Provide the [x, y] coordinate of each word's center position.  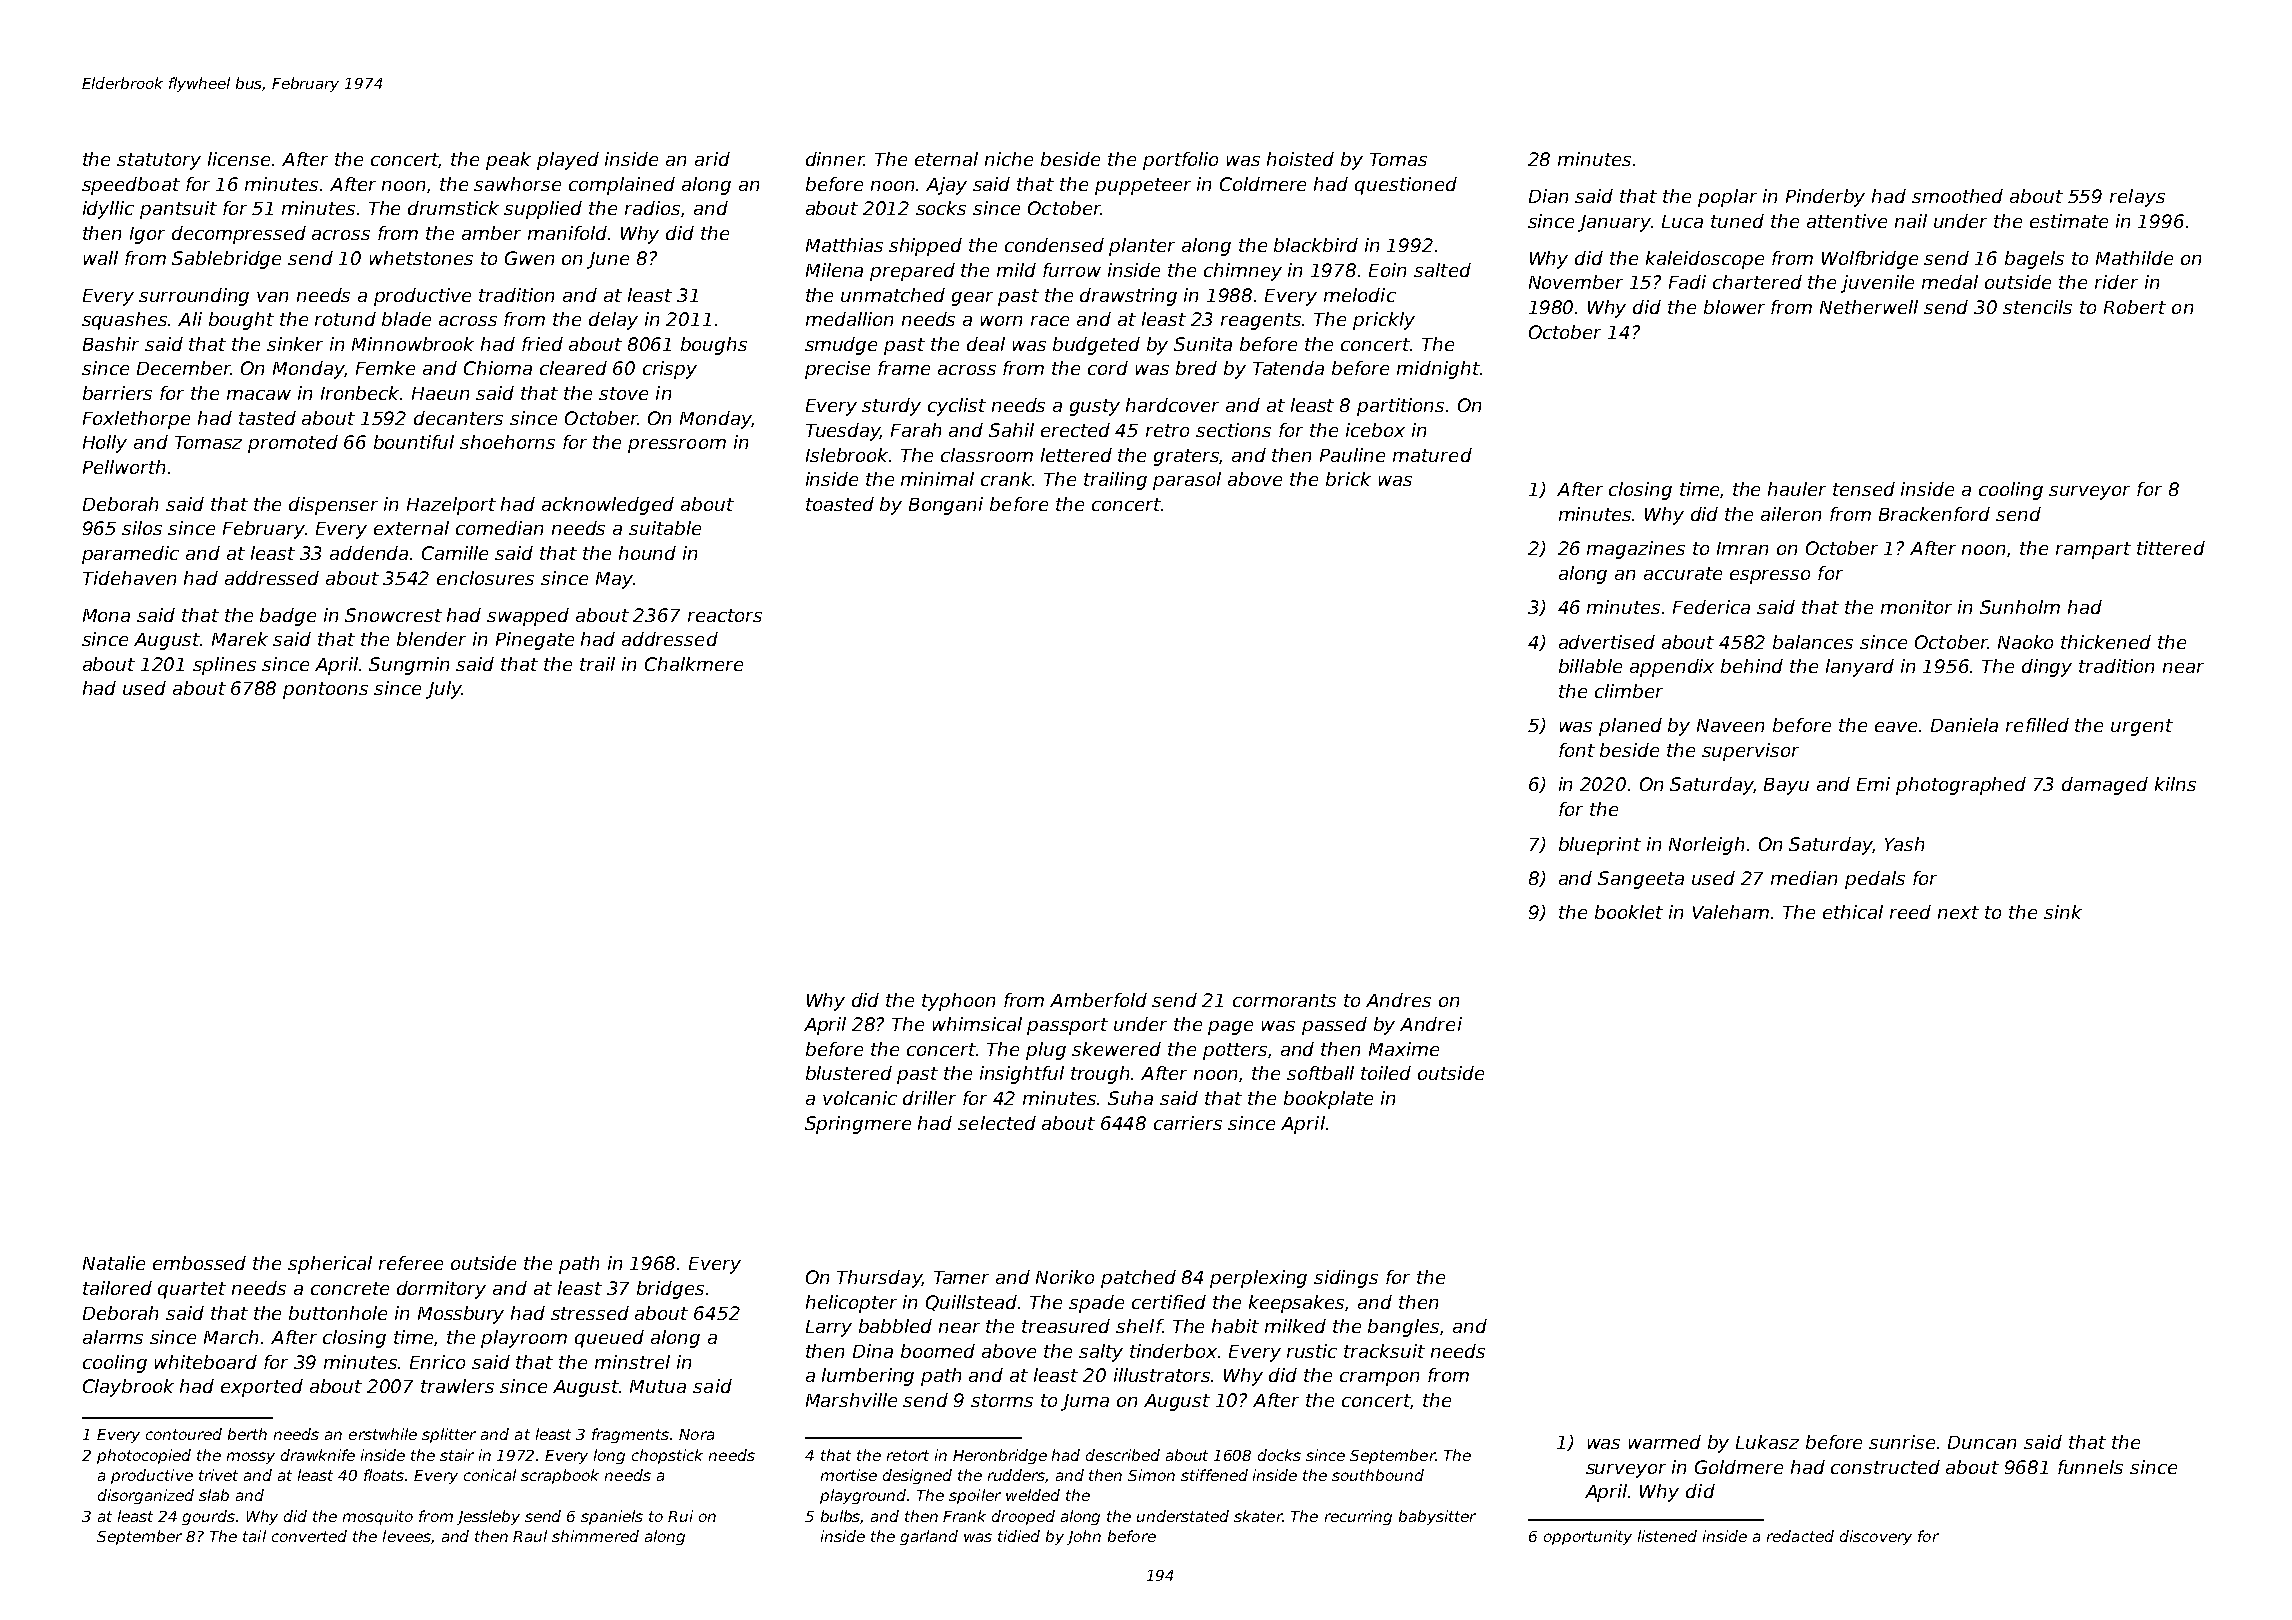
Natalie [114, 1263]
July [444, 690]
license [239, 159]
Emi [1873, 784]
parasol [1187, 481]
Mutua [658, 1386]
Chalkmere [694, 664]
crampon [1379, 1379]
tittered [2171, 548]
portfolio [1180, 161]
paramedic [130, 555]
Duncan [1982, 1442]
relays [2137, 198]
